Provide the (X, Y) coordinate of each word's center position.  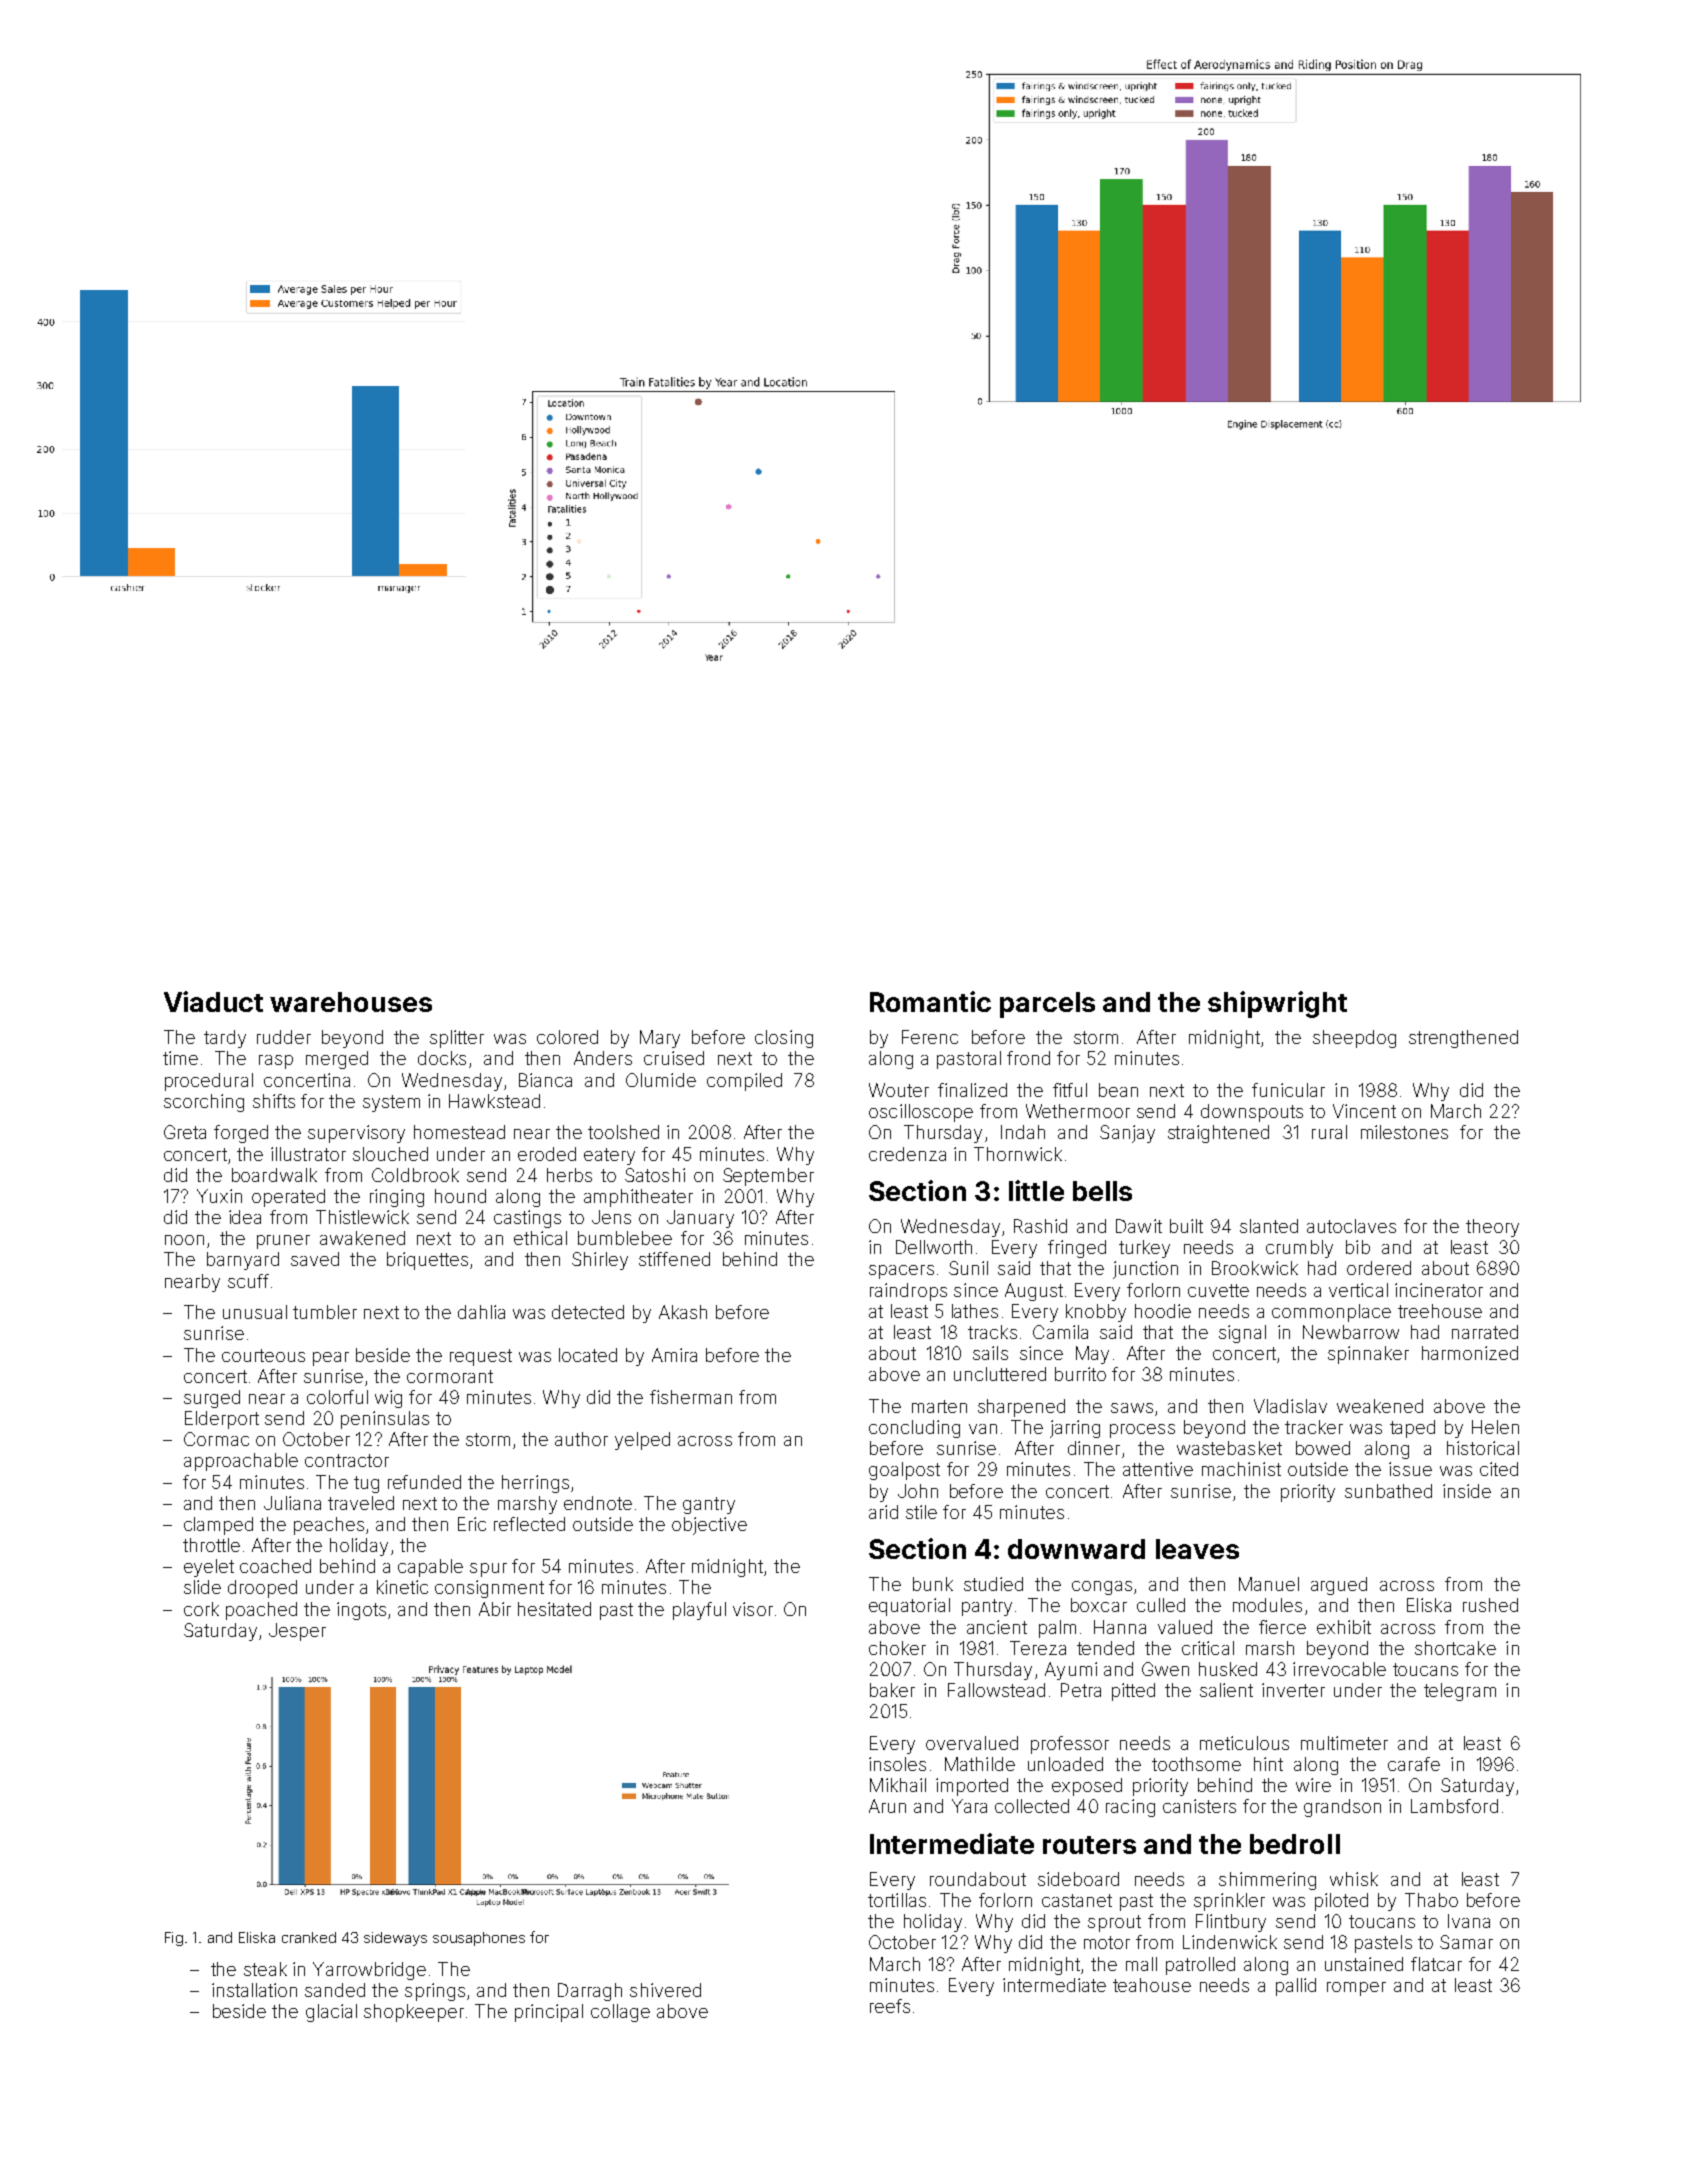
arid (883, 1512)
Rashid (1040, 1226)
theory (1492, 1228)
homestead (459, 1132)
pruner (283, 1242)
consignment (489, 1589)
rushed (1490, 1605)
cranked (309, 1937)
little (1036, 1190)
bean (1118, 1090)
